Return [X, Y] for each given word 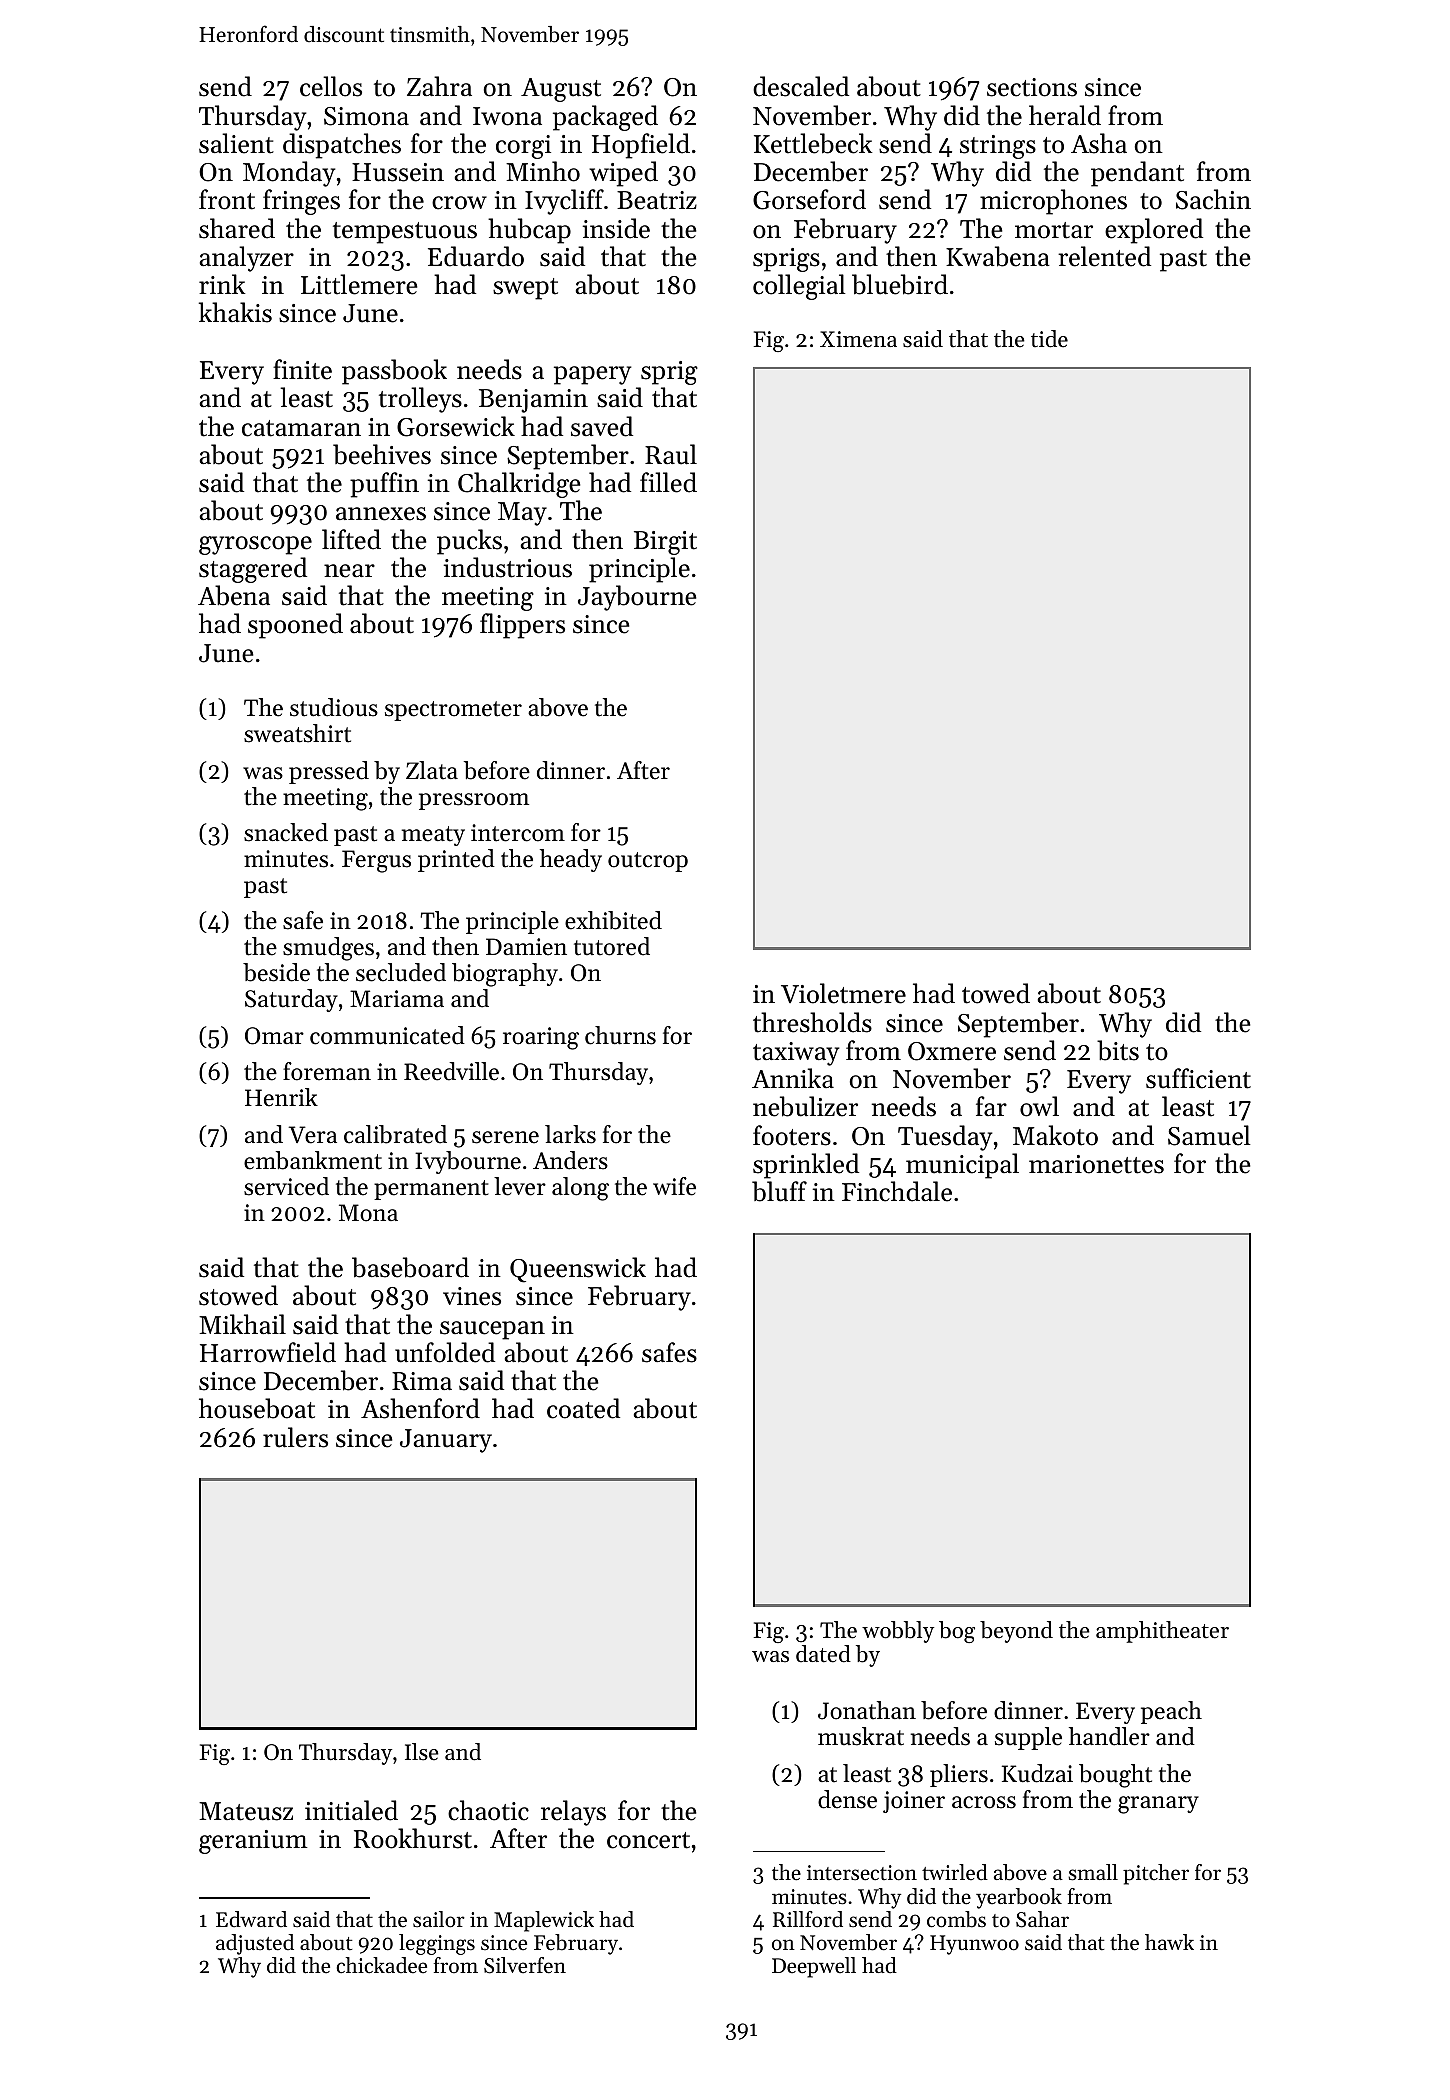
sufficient [1198, 1078]
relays [573, 1813]
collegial [799, 287]
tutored [612, 946]
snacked [286, 832]
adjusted [255, 1944]
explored [1154, 231]
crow [459, 203]
